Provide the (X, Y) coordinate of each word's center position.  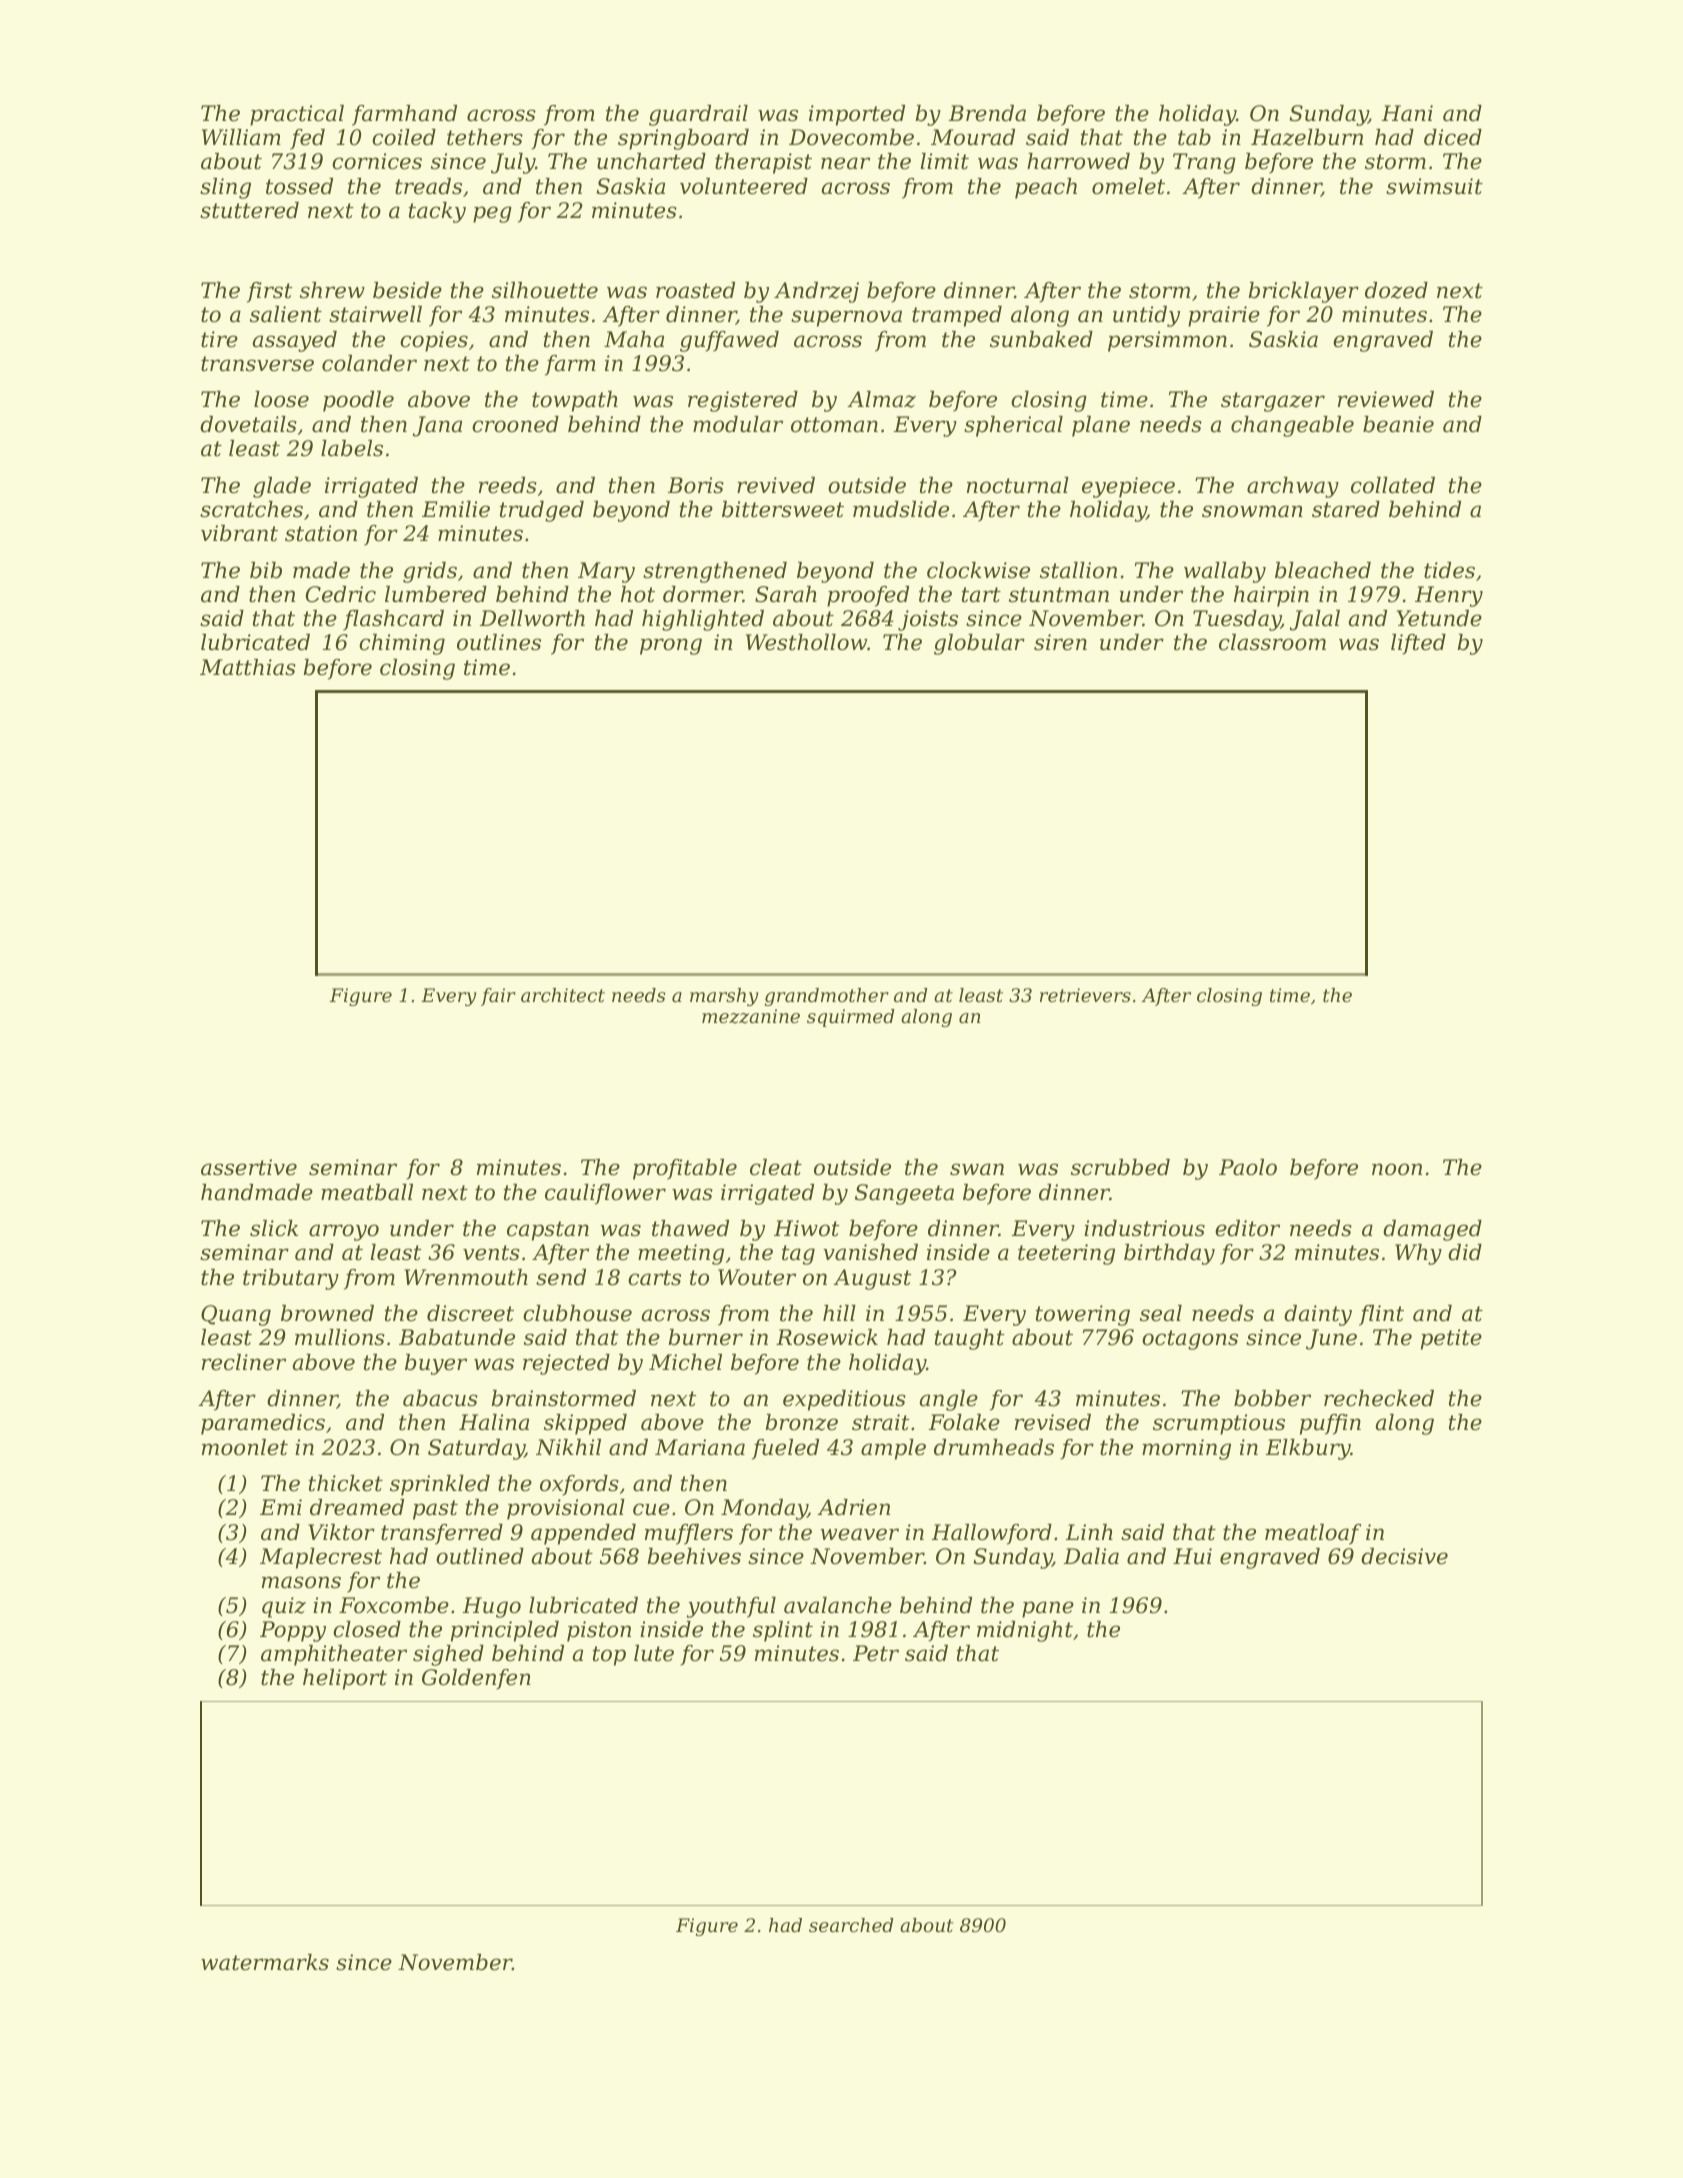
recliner (244, 1362)
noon (1397, 1169)
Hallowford (992, 1534)
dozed (1396, 290)
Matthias (248, 667)
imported (857, 115)
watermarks (265, 1962)
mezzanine (751, 1016)
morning (1186, 1449)
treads (428, 186)
